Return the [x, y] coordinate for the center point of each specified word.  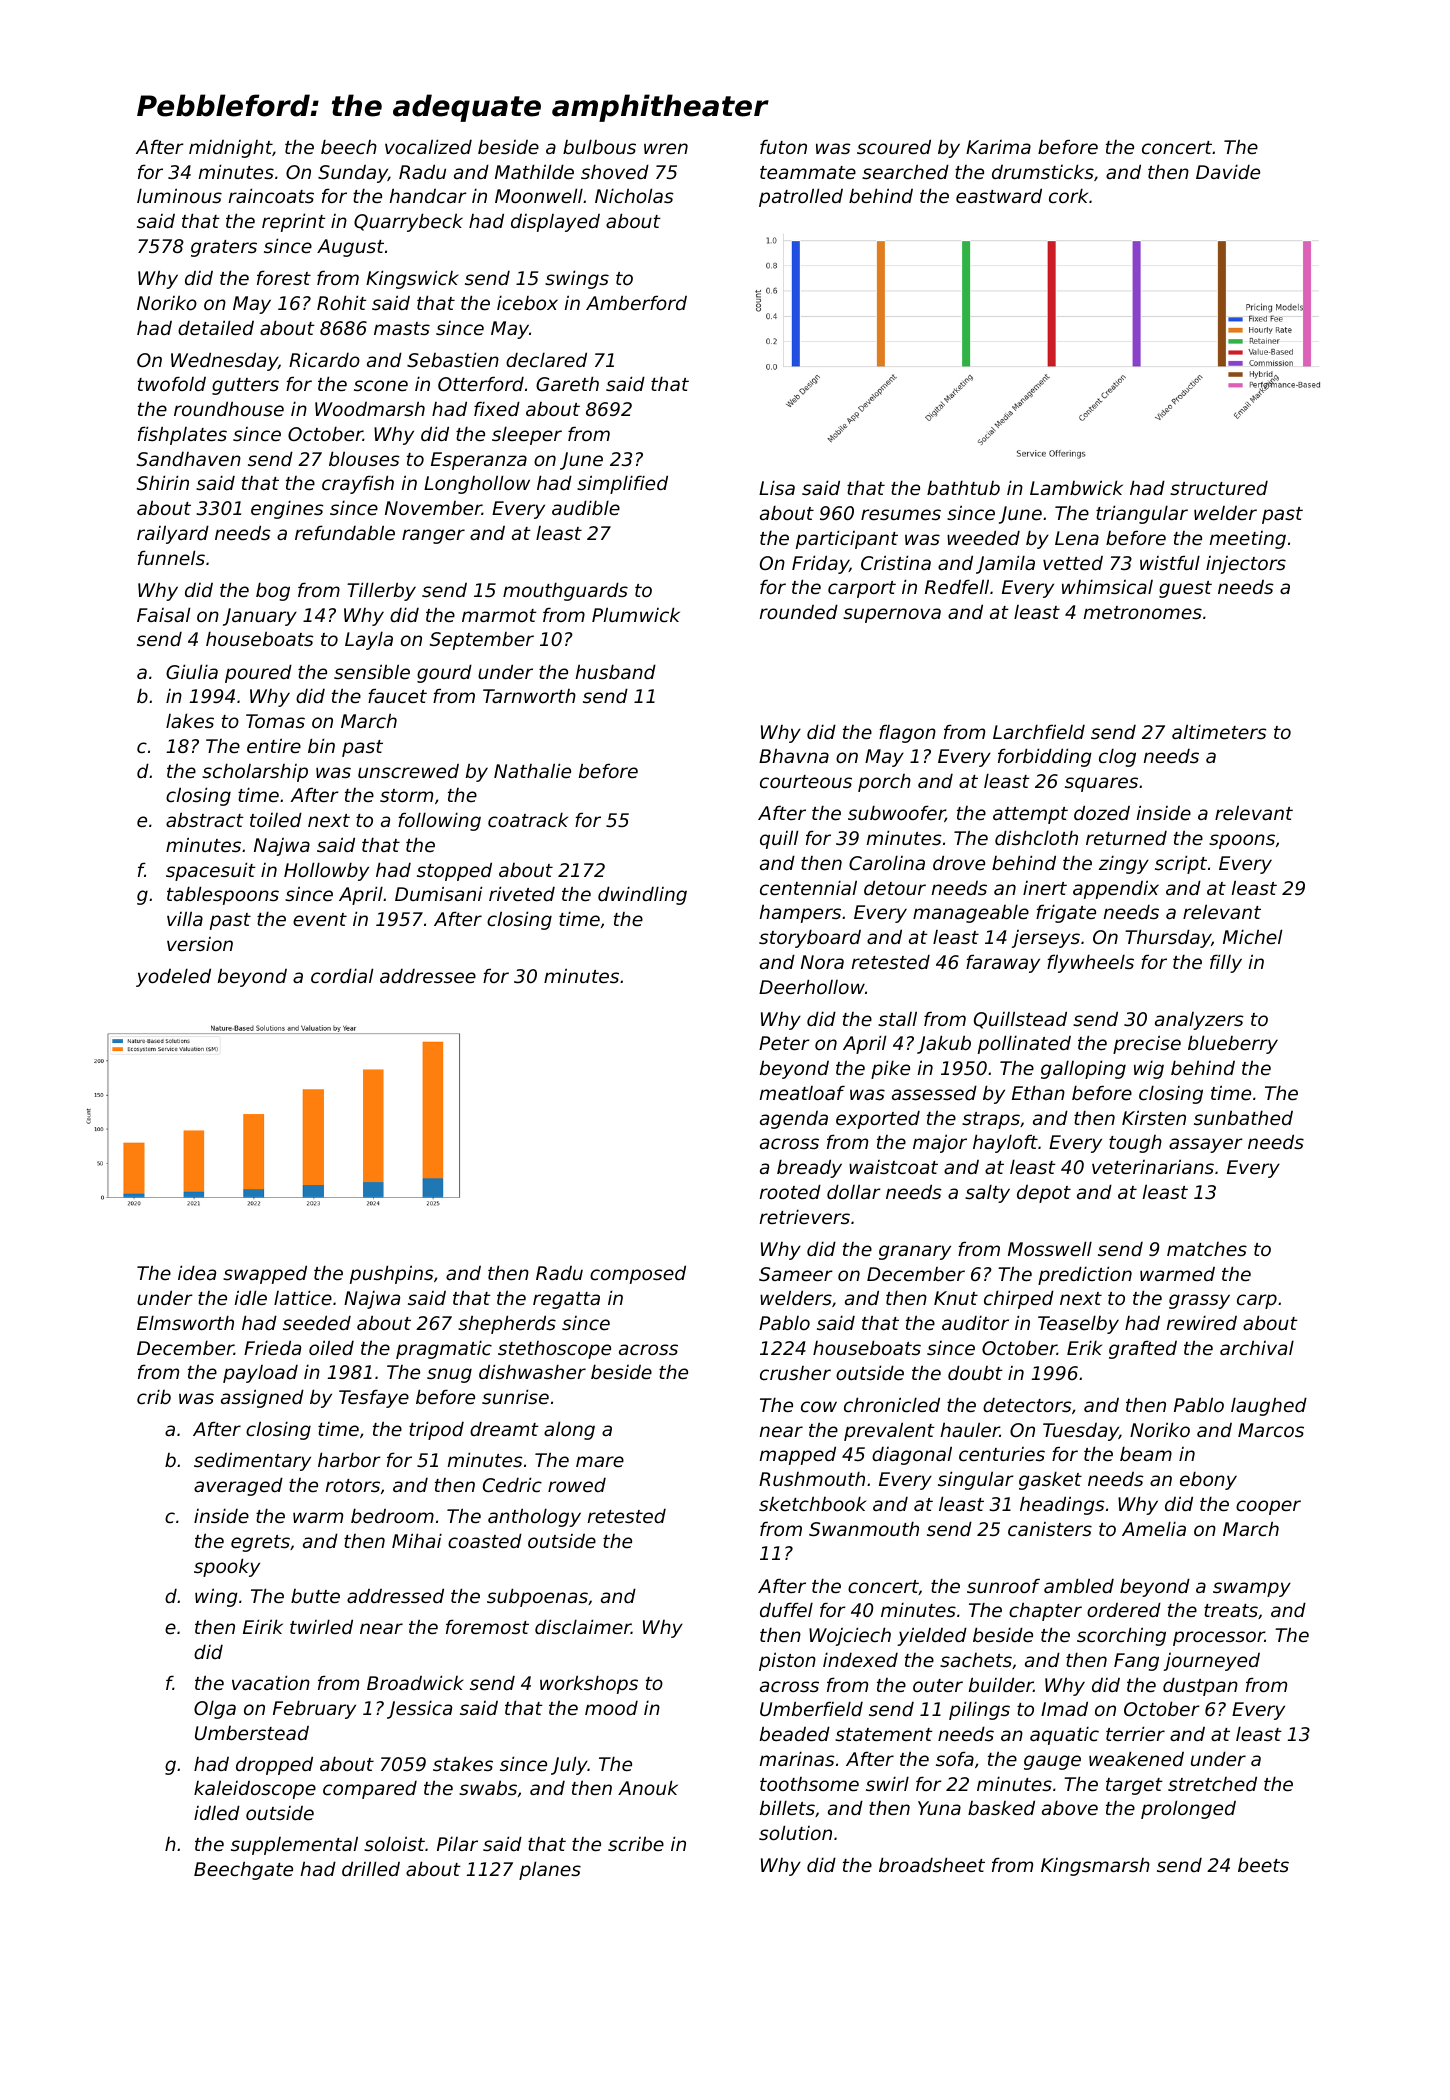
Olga [215, 1709]
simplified [622, 484]
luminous [179, 195]
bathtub [963, 487]
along [569, 1430]
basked [1001, 1807]
